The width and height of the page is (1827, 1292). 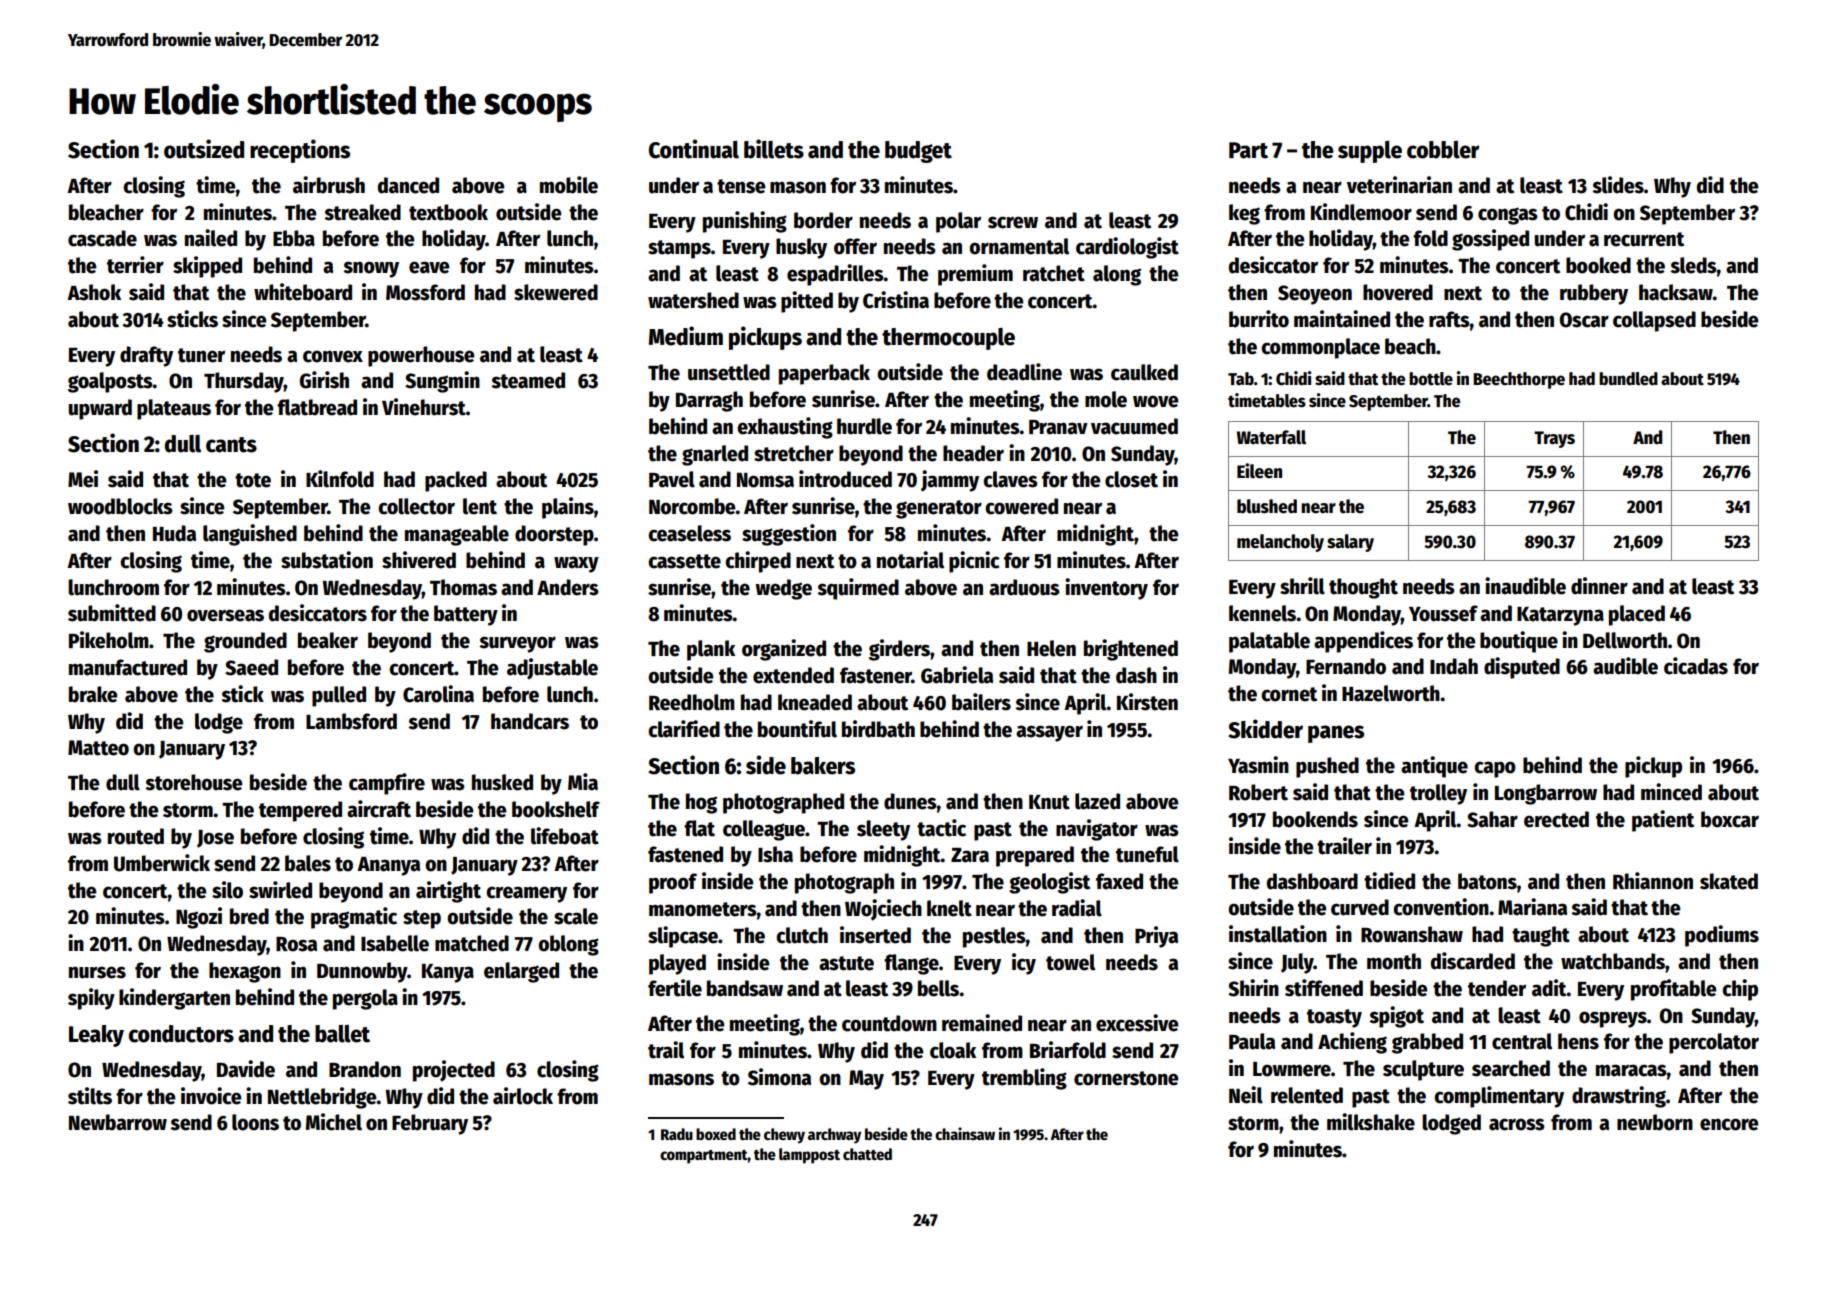 I want to click on drafty, so click(x=146, y=356).
